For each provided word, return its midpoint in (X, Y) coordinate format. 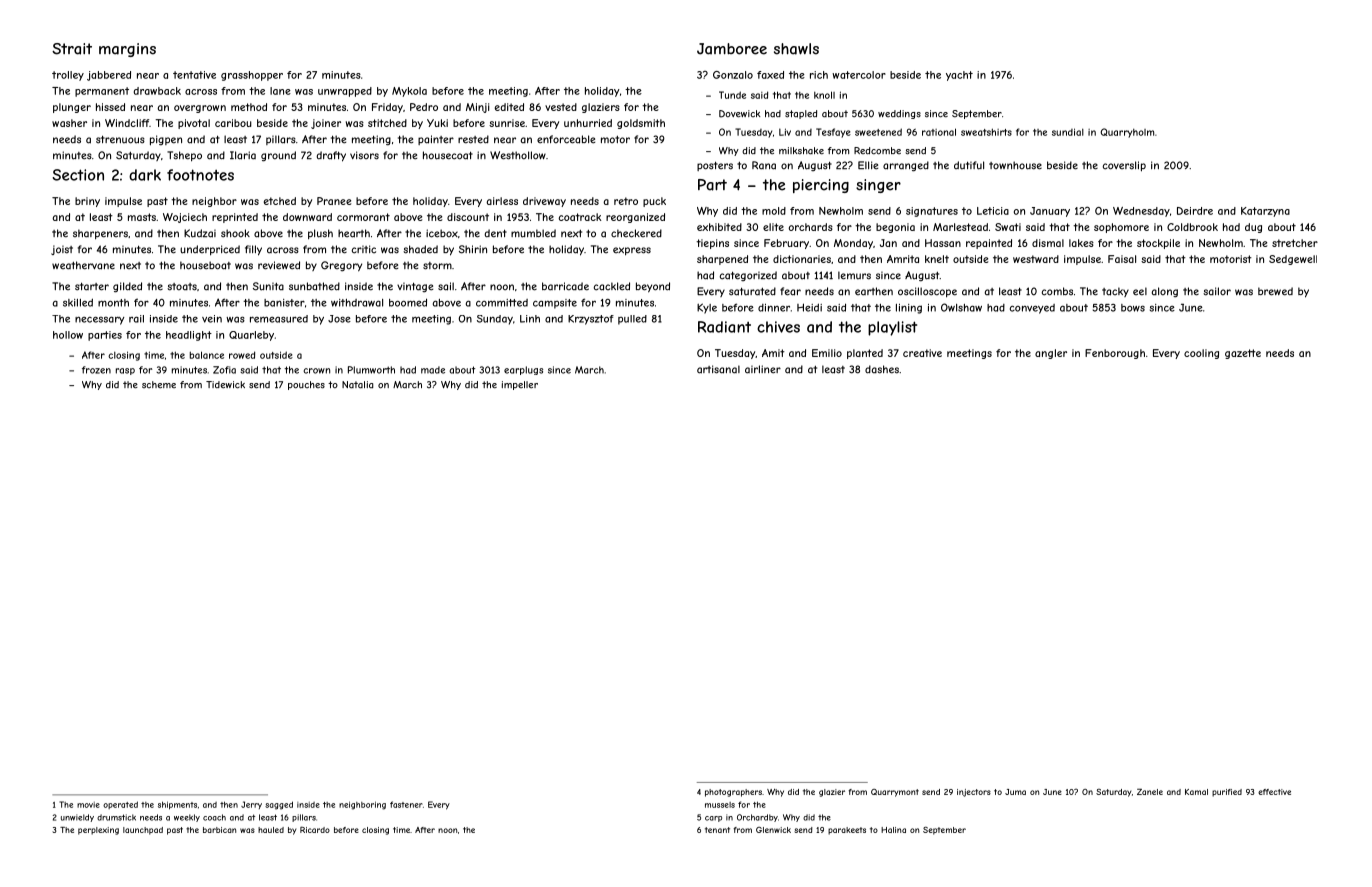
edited (509, 107)
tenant (717, 830)
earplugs (523, 370)
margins (127, 50)
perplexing (98, 831)
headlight (189, 336)
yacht (959, 76)
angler (1051, 354)
